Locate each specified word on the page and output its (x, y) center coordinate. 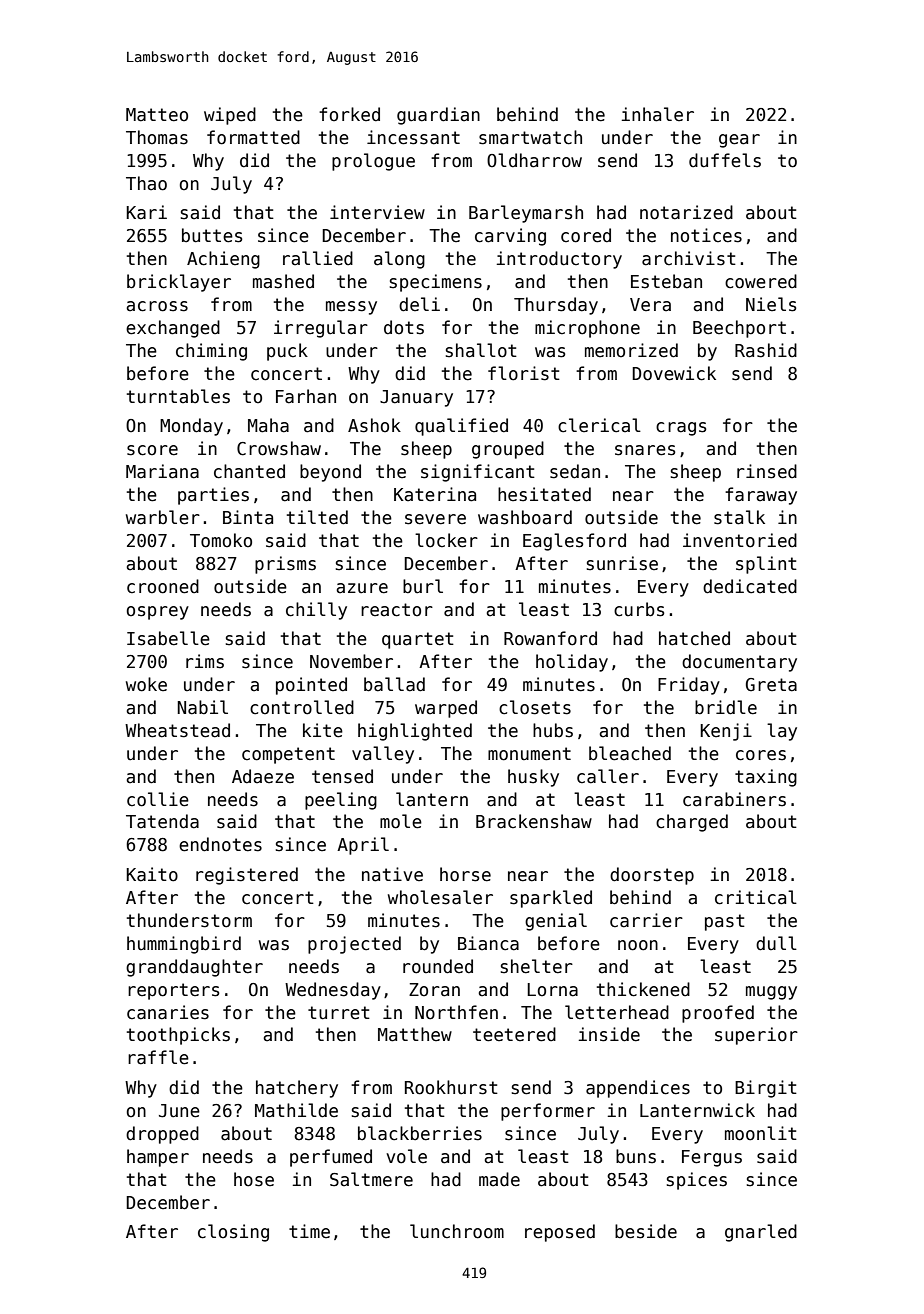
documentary (739, 663)
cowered (761, 281)
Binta (248, 517)
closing (233, 1233)
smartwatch (530, 137)
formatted (253, 137)
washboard (525, 517)
